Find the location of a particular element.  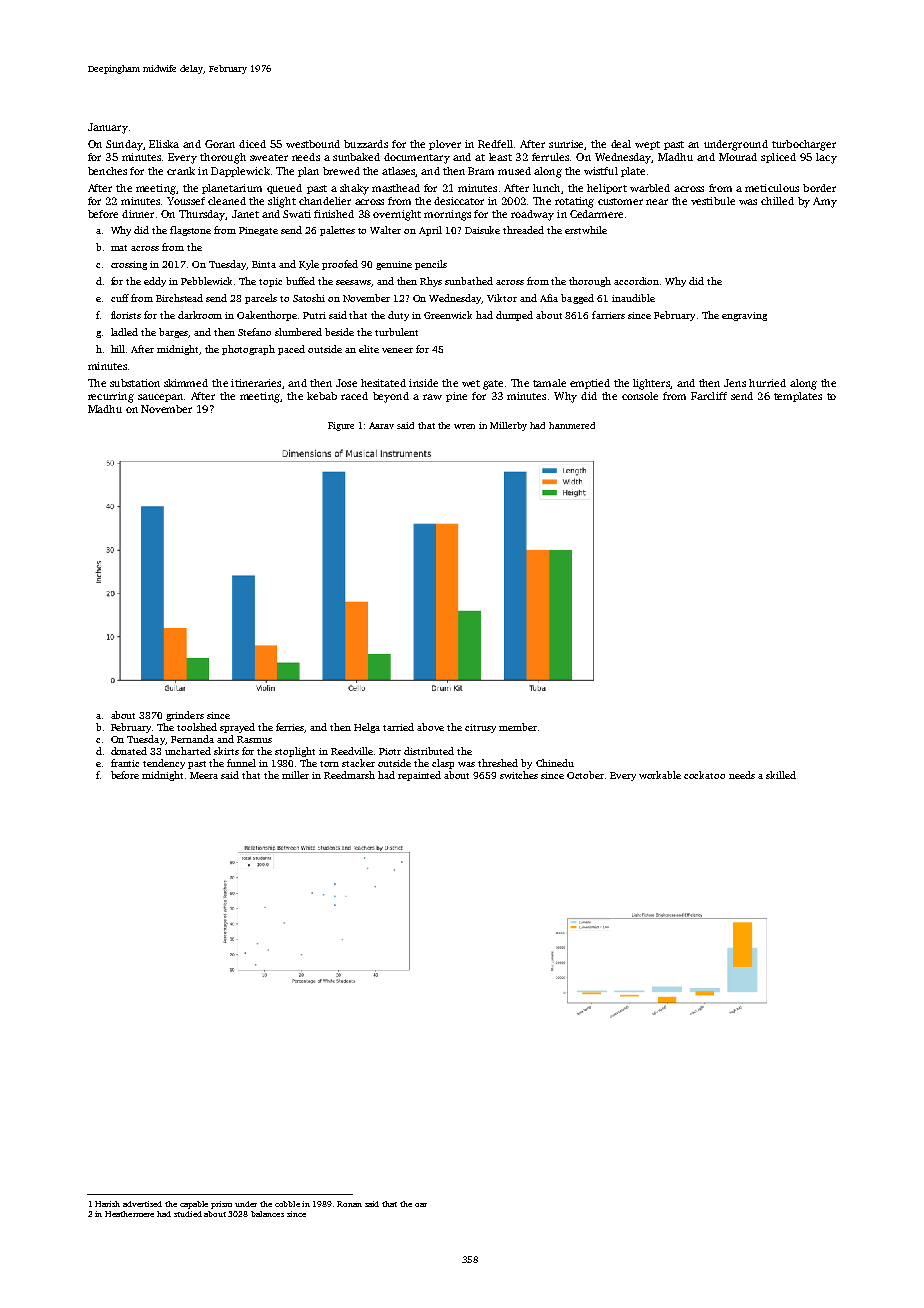

sprayed is located at coordinates (237, 728).
